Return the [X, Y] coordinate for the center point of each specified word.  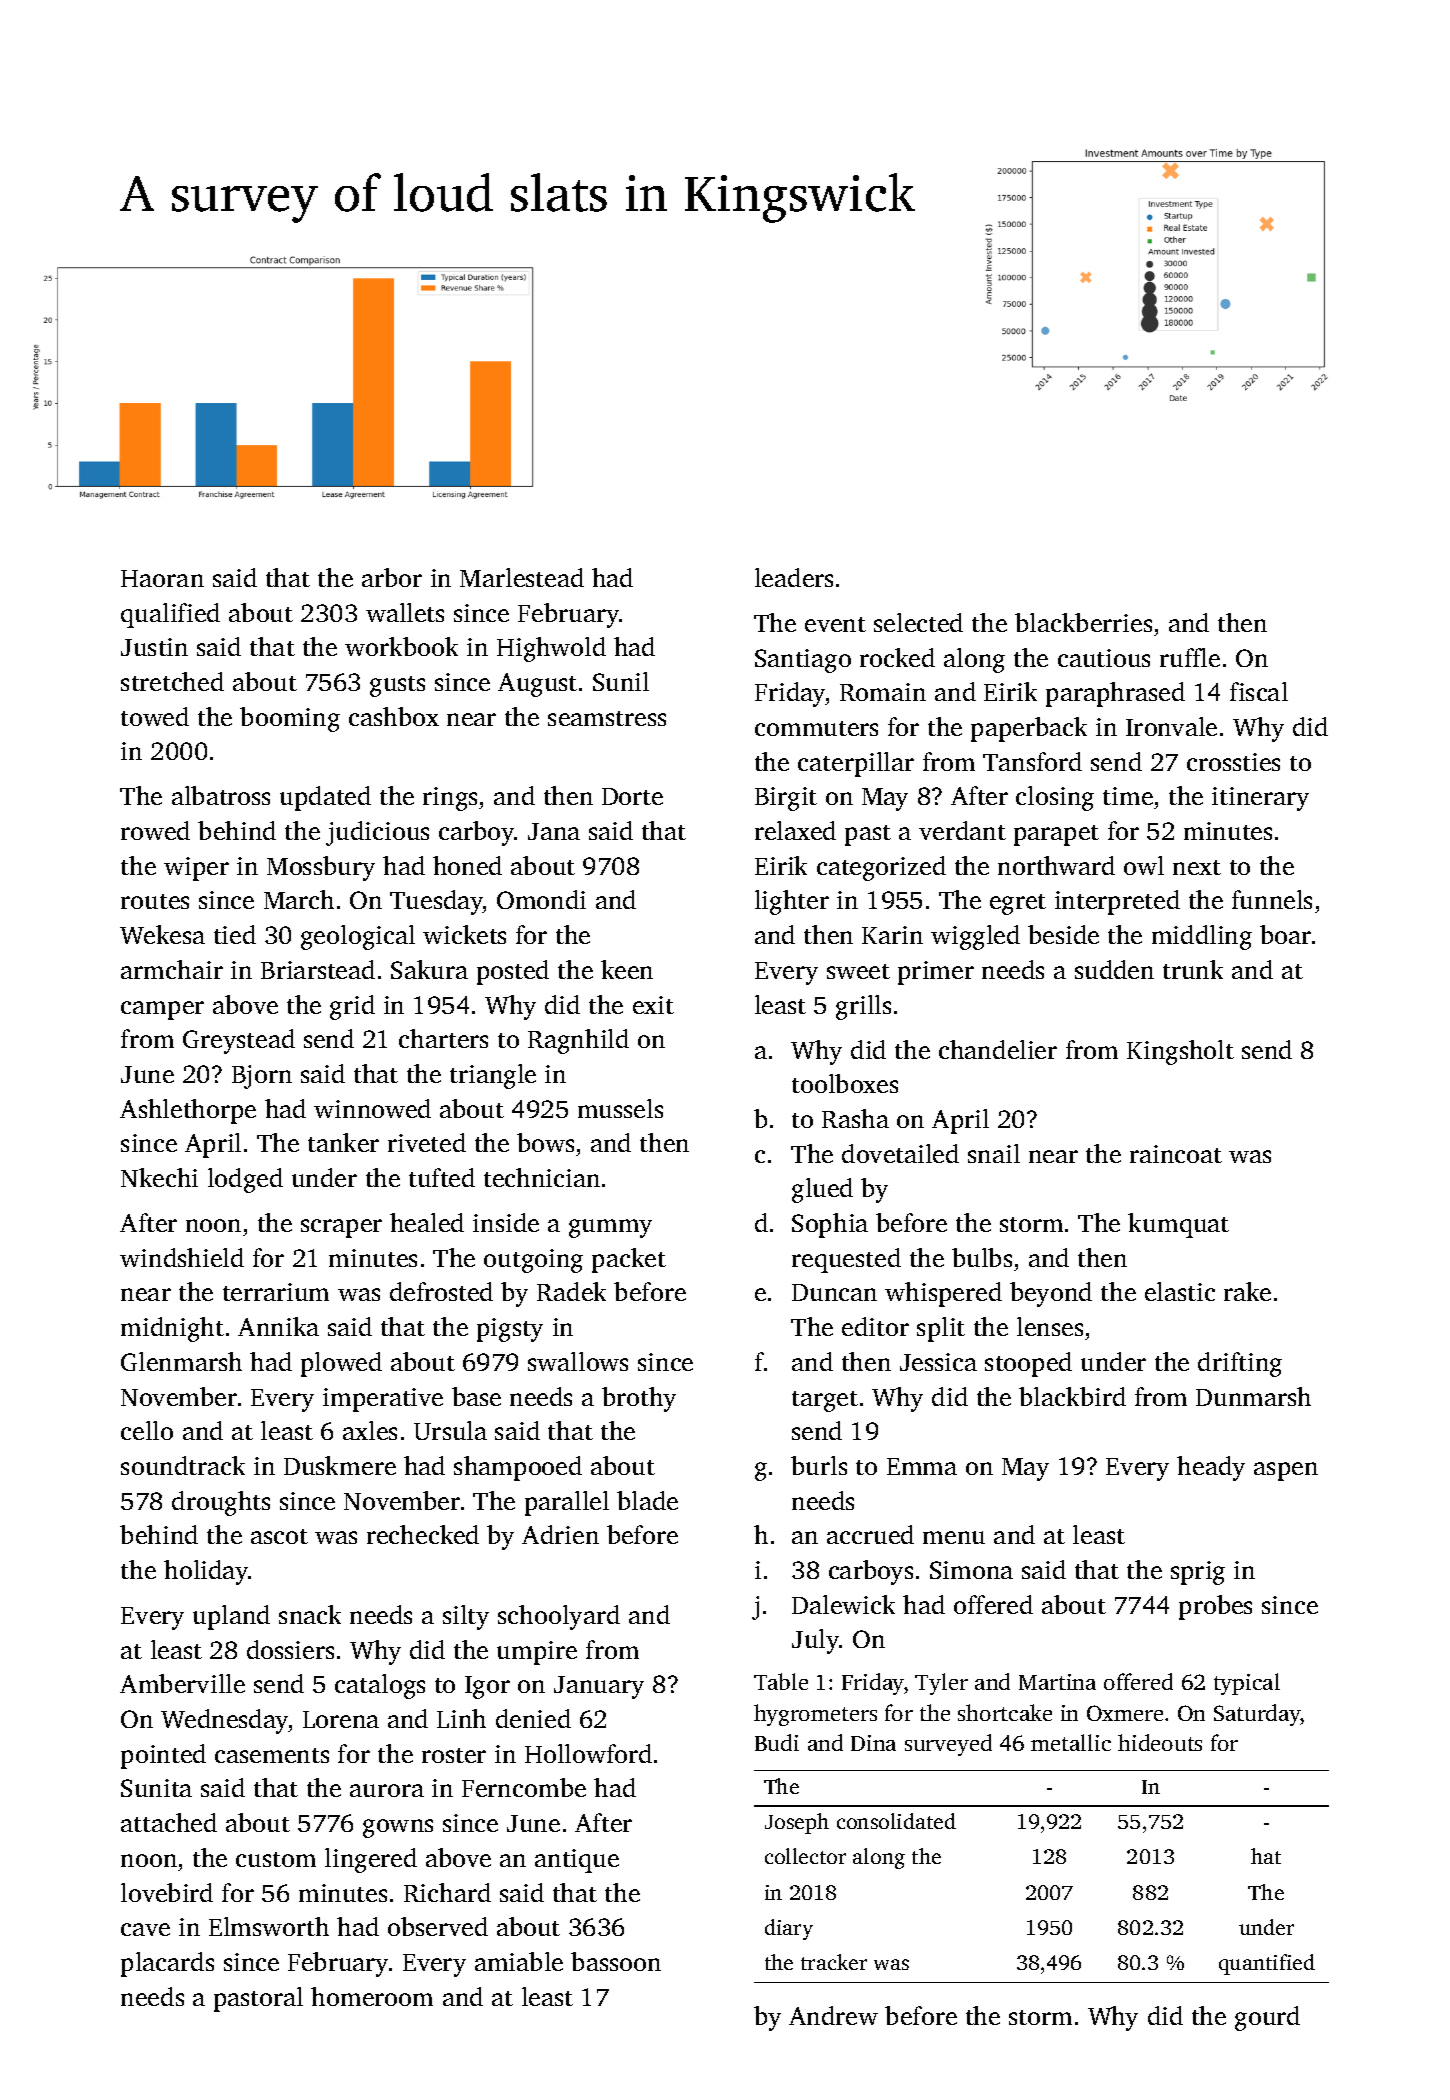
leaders [794, 577]
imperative [383, 1400]
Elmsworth [269, 1926]
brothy [639, 1399]
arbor [392, 577]
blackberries [1083, 622]
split [941, 1329]
